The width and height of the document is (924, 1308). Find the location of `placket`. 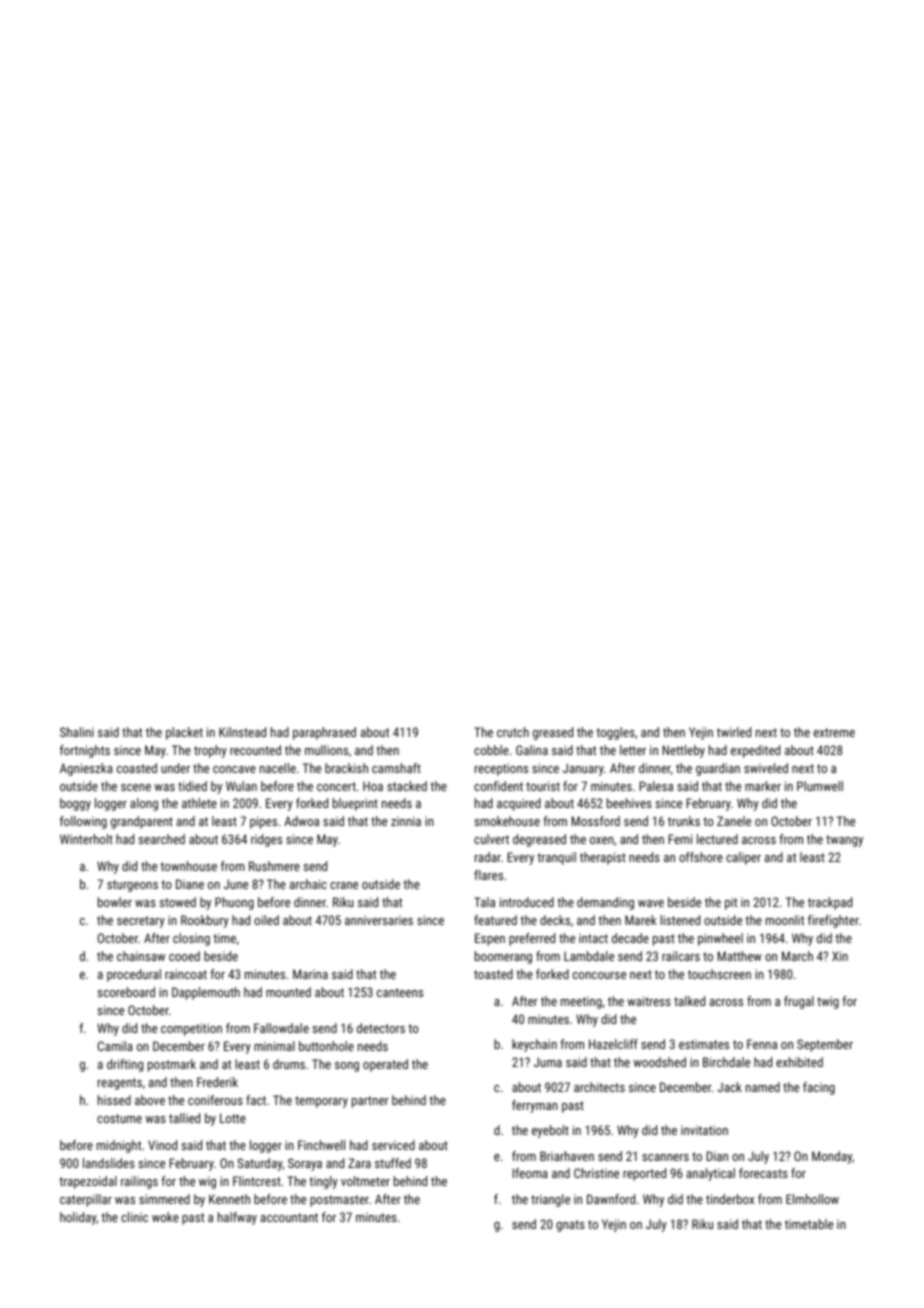

placket is located at coordinates (184, 733).
